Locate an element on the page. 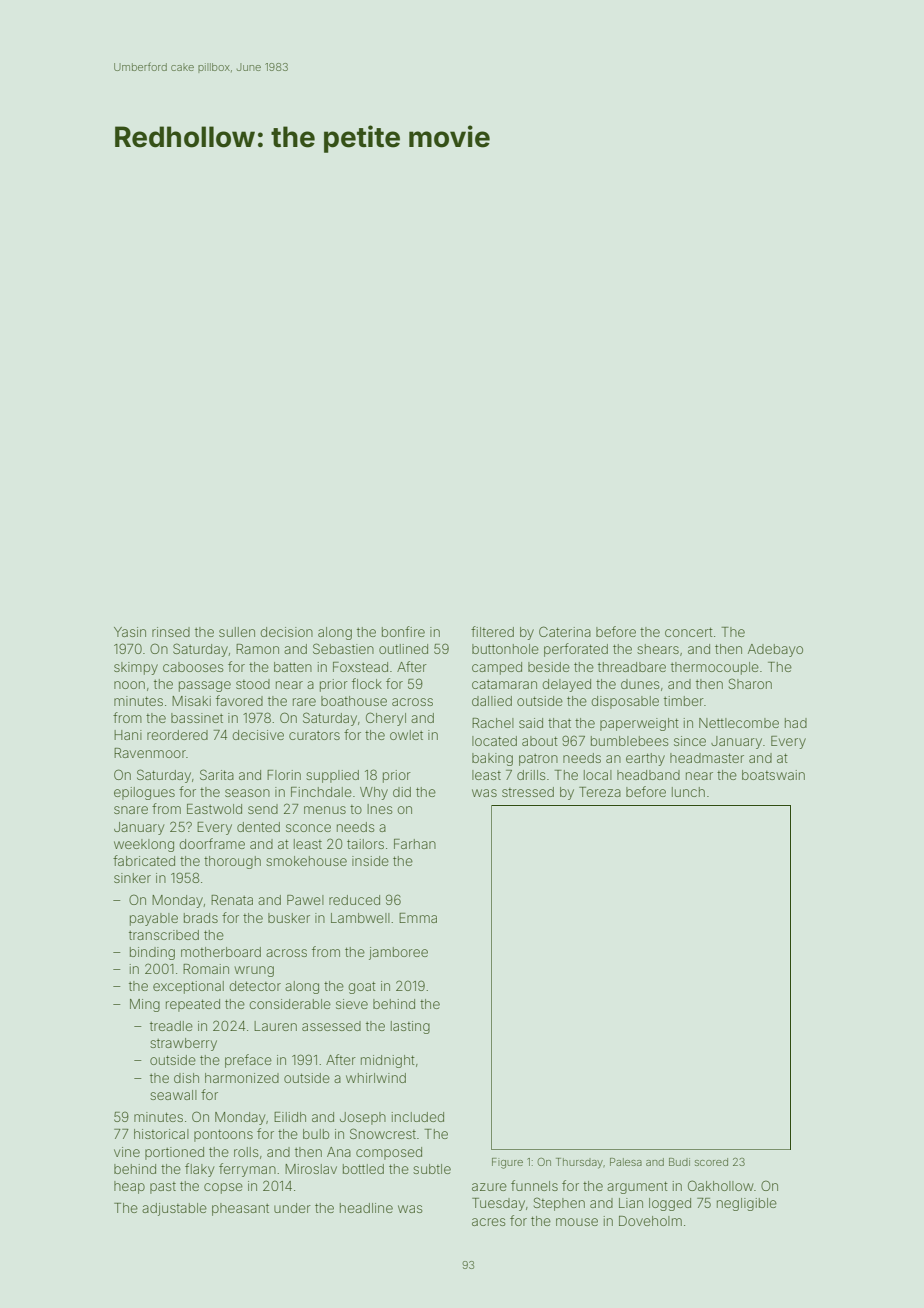 The height and width of the page is (1308, 924). jamboree is located at coordinates (398, 953).
